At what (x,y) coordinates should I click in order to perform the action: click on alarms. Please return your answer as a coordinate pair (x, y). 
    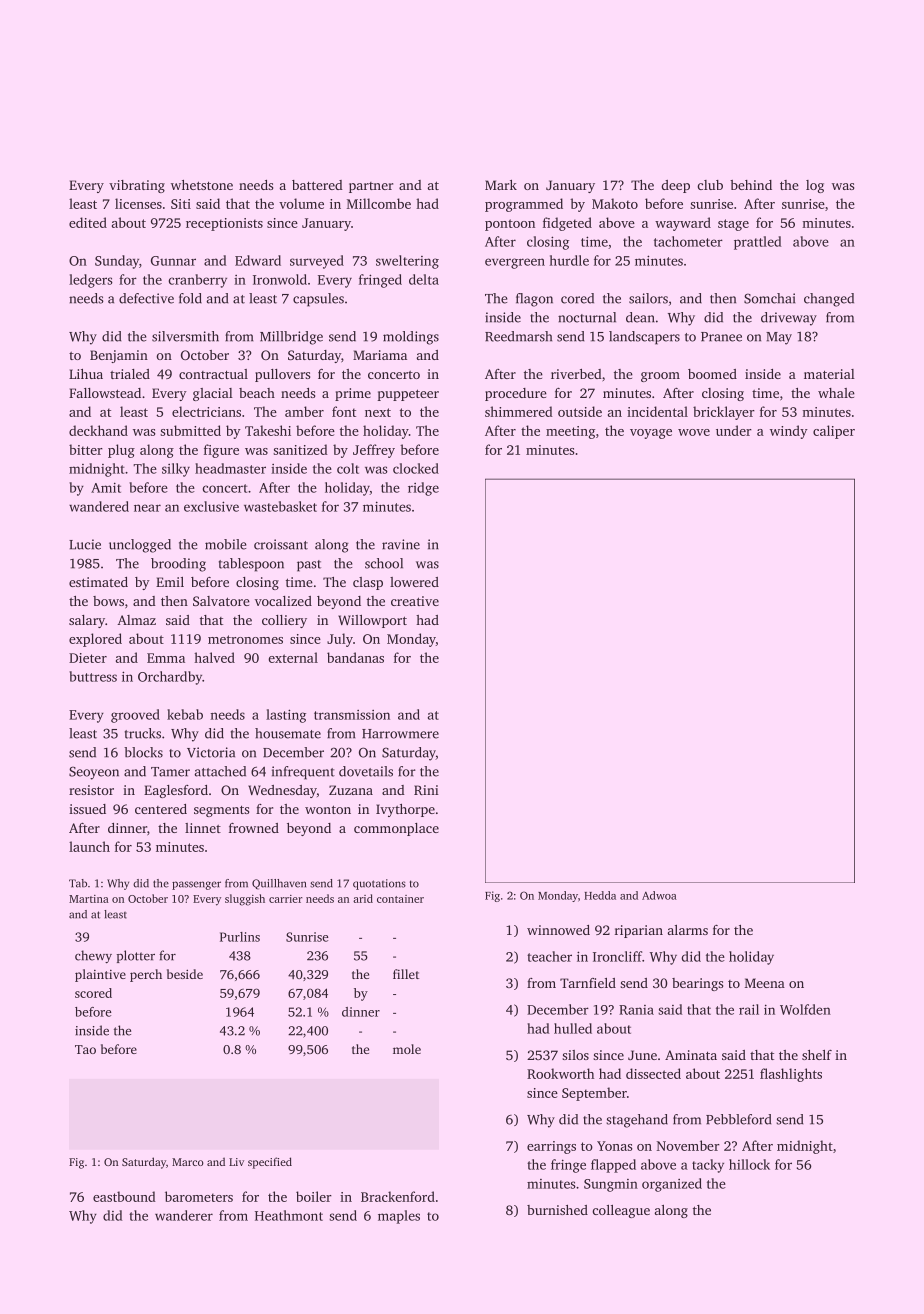
    Looking at the image, I should click on (688, 930).
